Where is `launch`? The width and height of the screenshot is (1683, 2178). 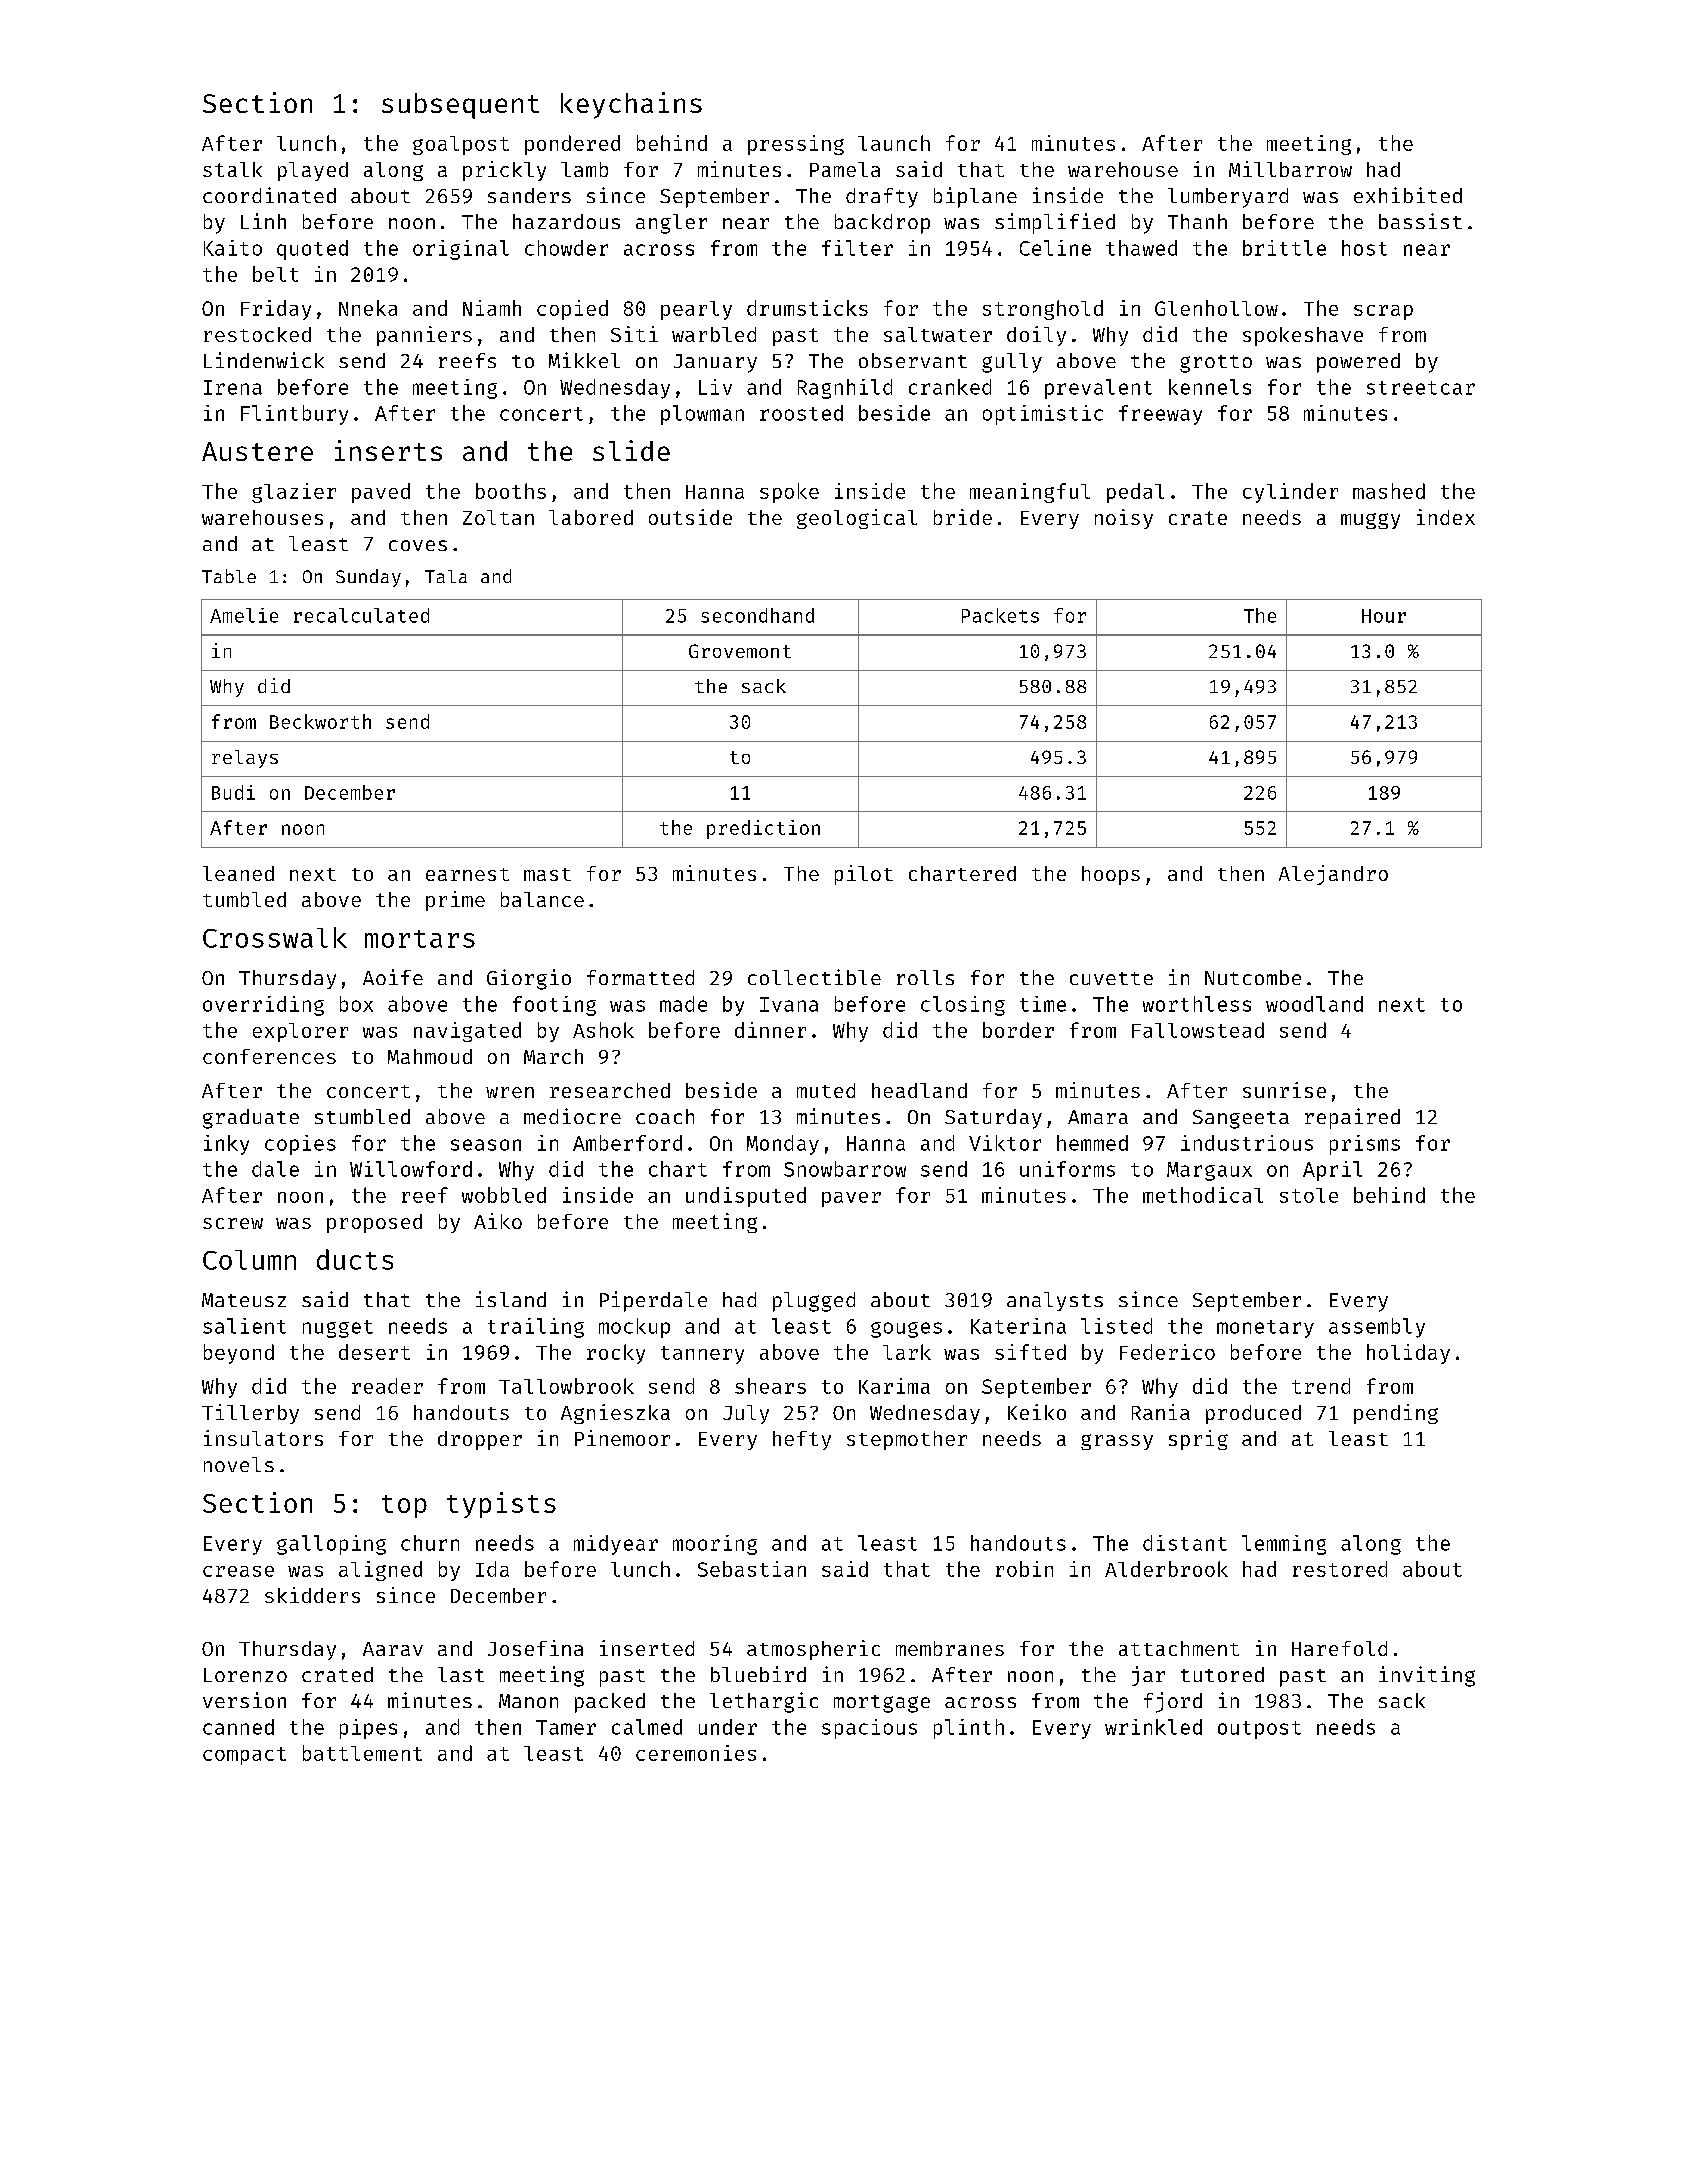
launch is located at coordinates (894, 143).
